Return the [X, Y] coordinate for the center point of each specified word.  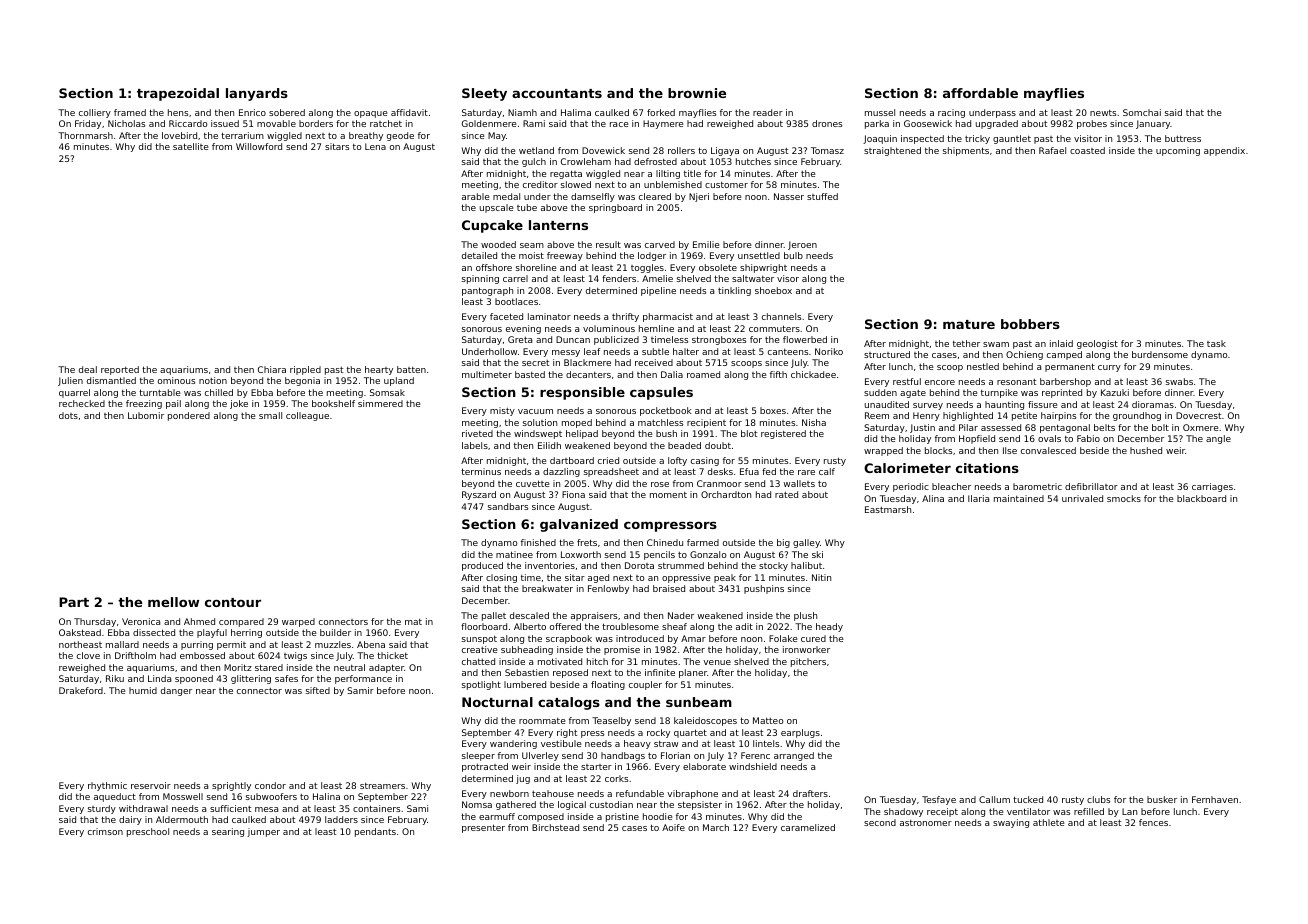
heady [829, 627]
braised [669, 588]
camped [1064, 355]
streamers [382, 786]
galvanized [579, 525]
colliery [95, 113]
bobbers [1030, 324]
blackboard [1201, 498]
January [1153, 124]
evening [523, 329]
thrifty [625, 317]
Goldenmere [489, 123]
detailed [479, 255]
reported [120, 370]
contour [233, 602]
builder [335, 632]
